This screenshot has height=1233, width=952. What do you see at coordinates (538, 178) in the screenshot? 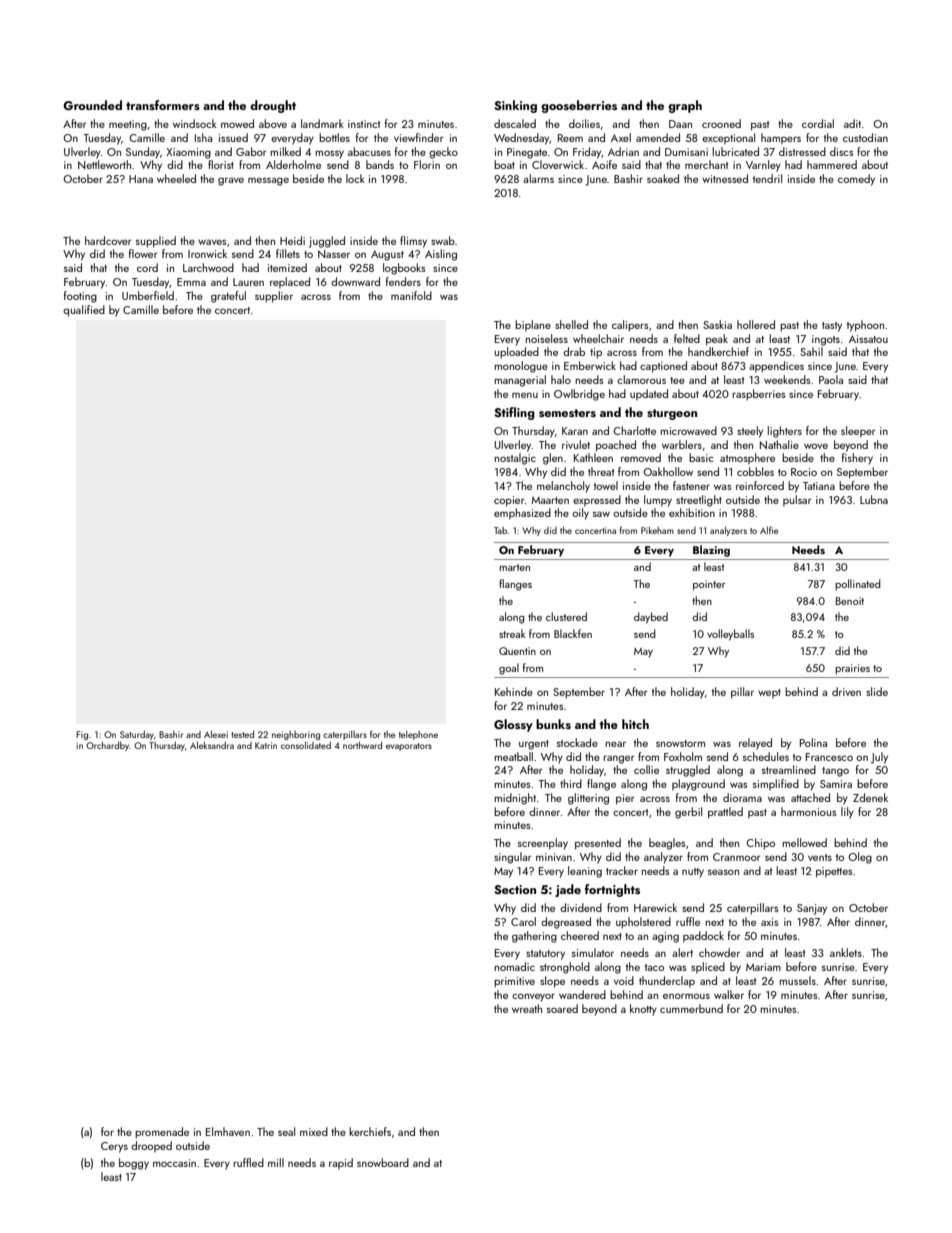
I see `alarms` at bounding box center [538, 178].
